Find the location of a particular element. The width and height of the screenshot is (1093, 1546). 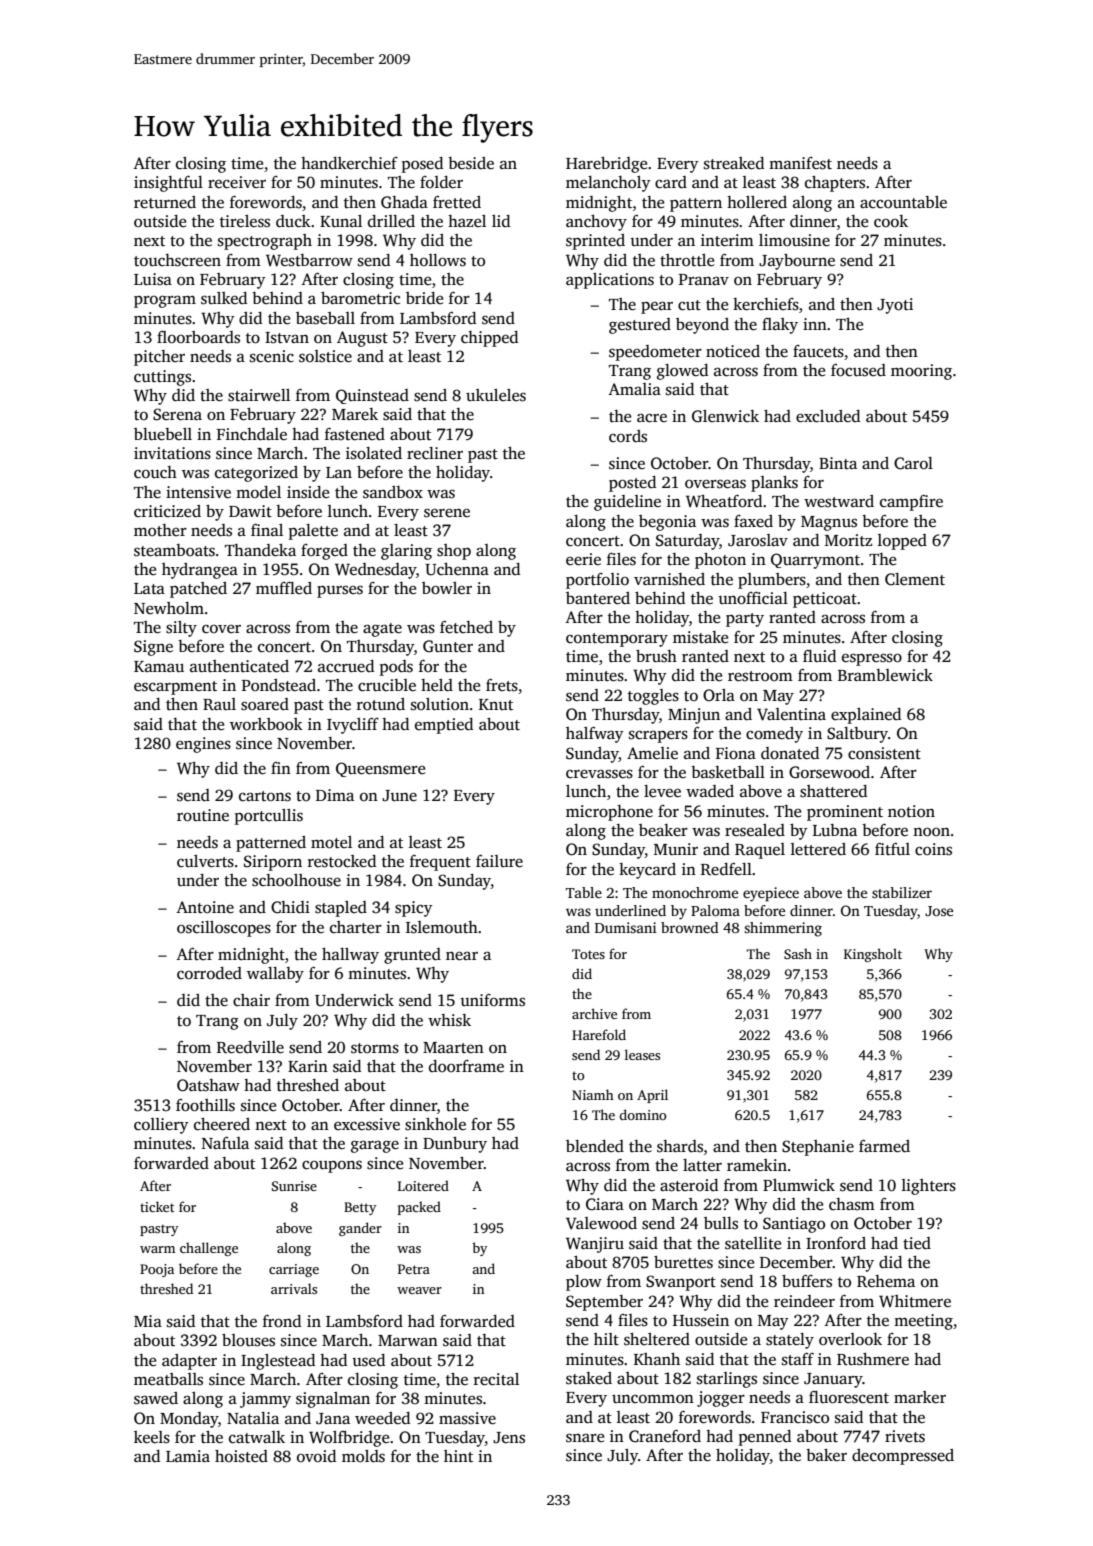

engines is located at coordinates (203, 745).
